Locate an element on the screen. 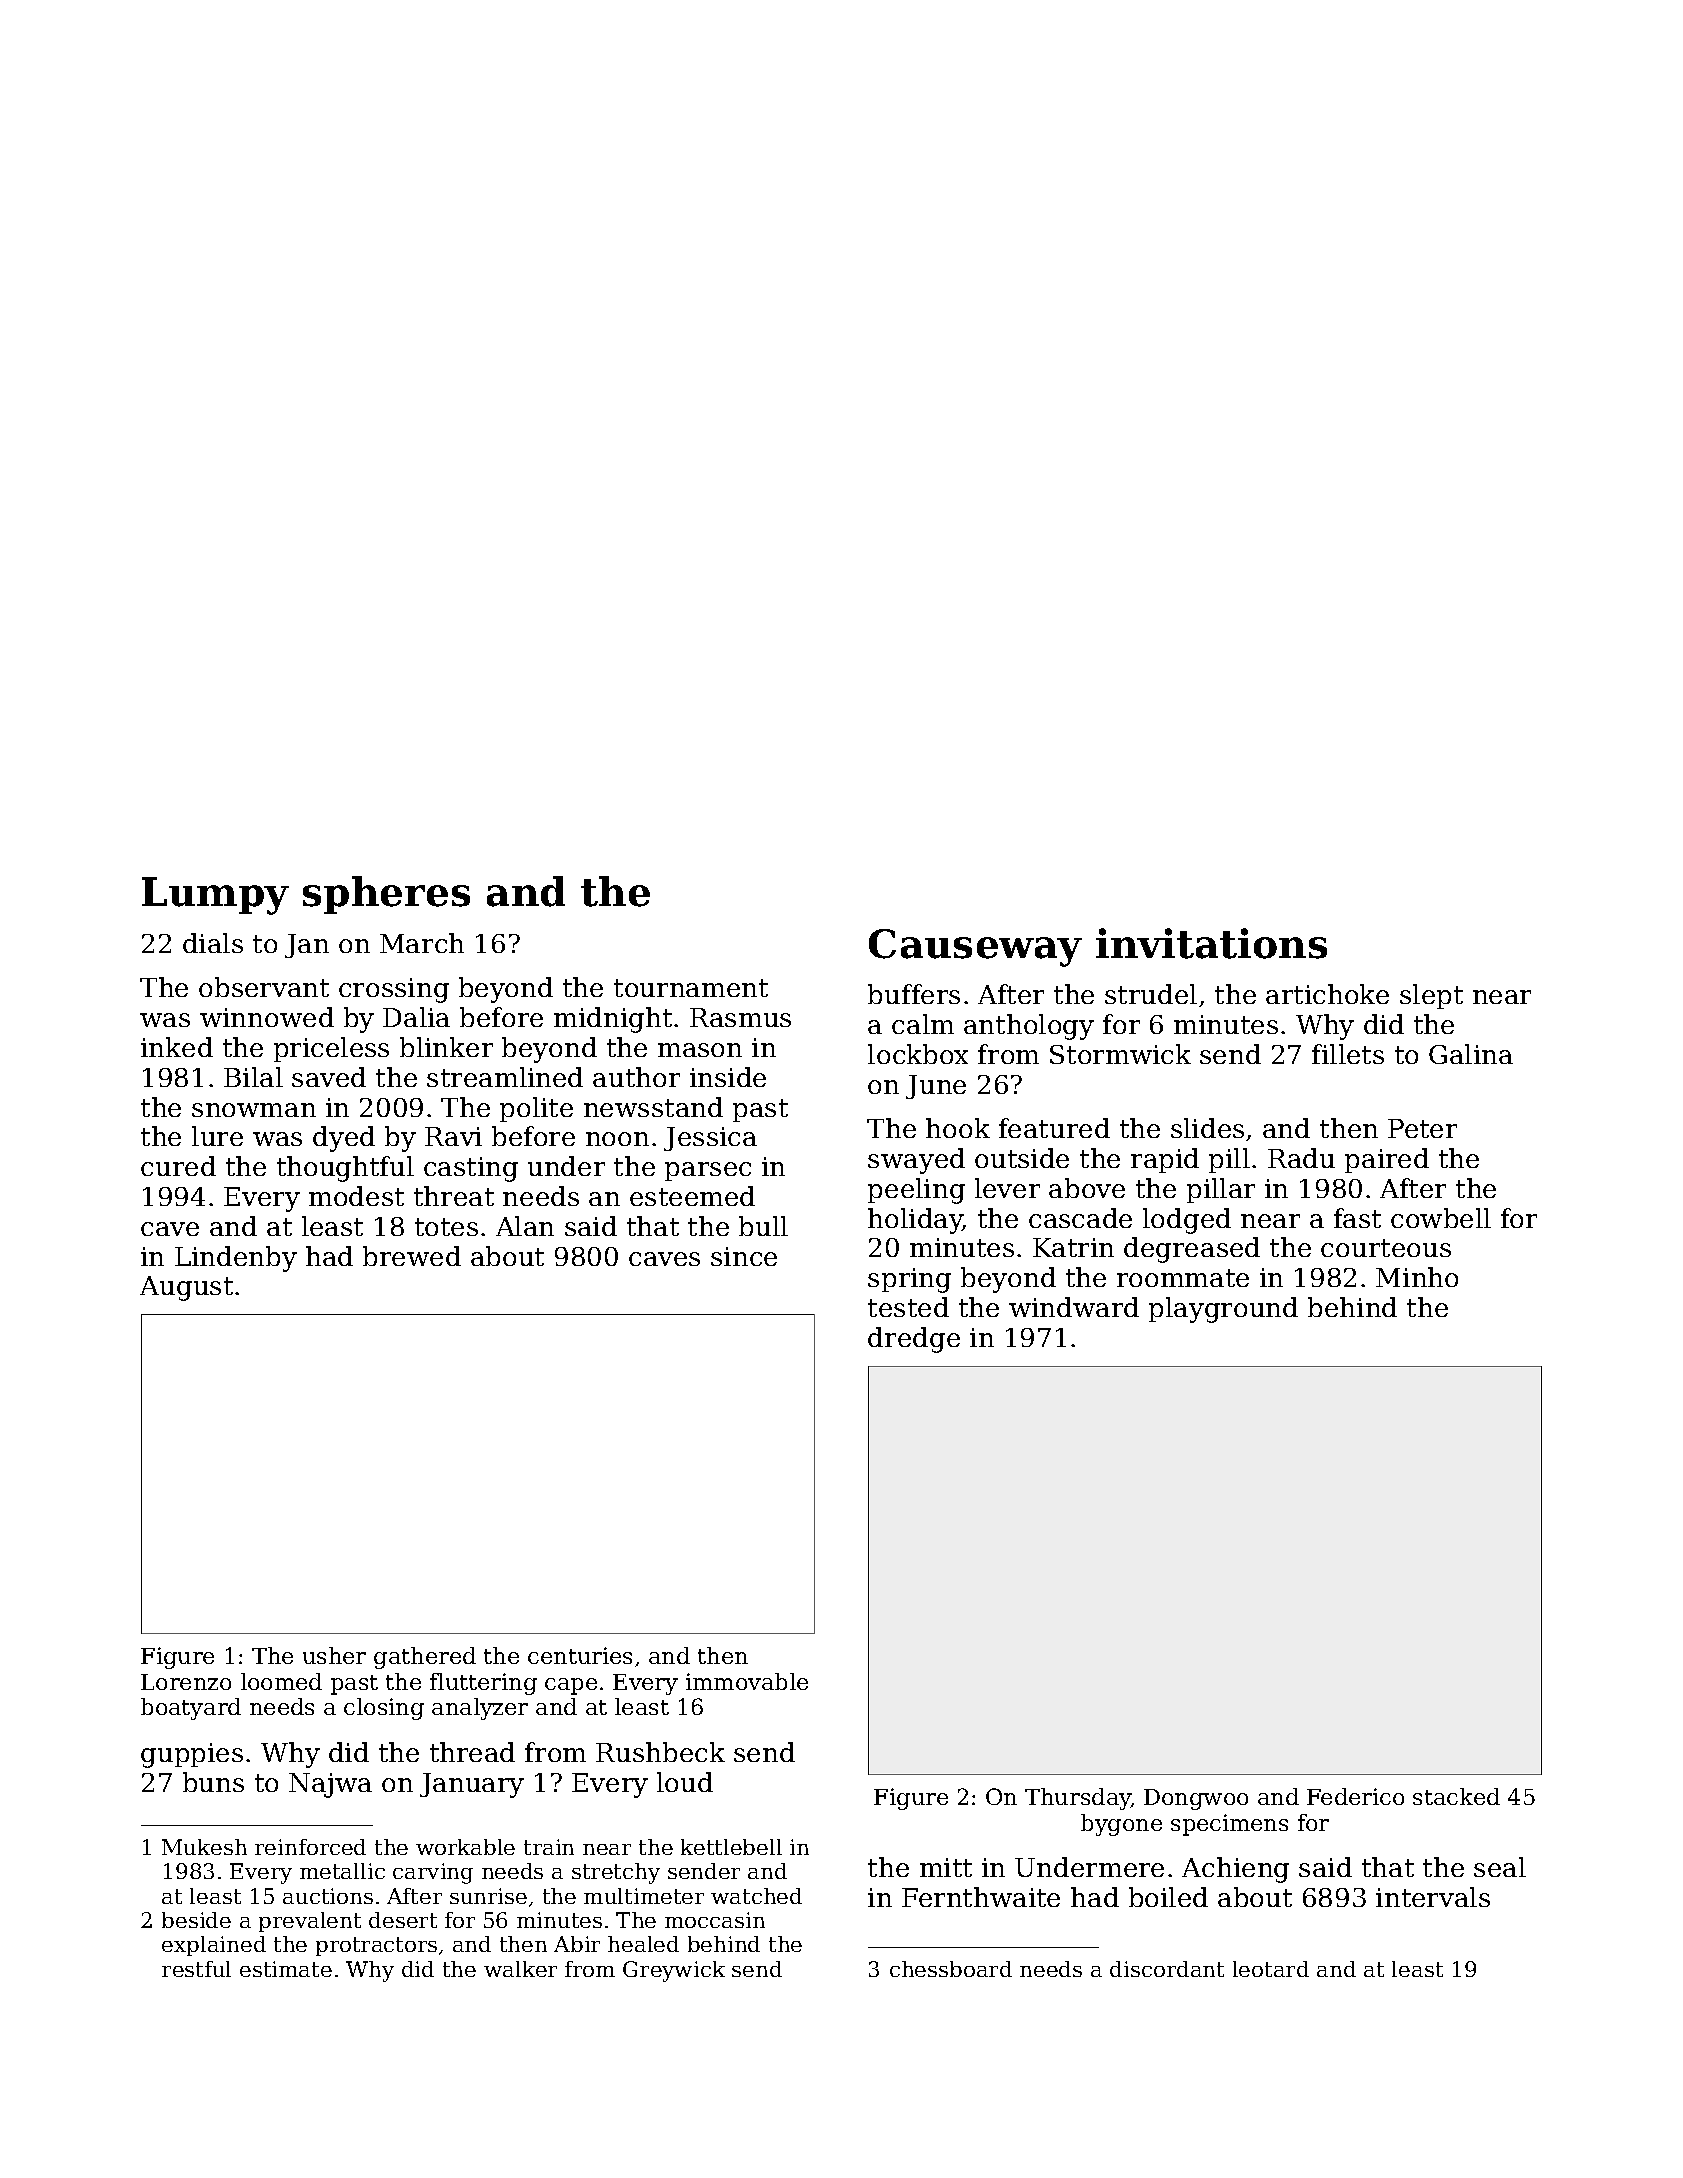 The width and height of the screenshot is (1683, 2178). invitations is located at coordinates (1211, 943).
